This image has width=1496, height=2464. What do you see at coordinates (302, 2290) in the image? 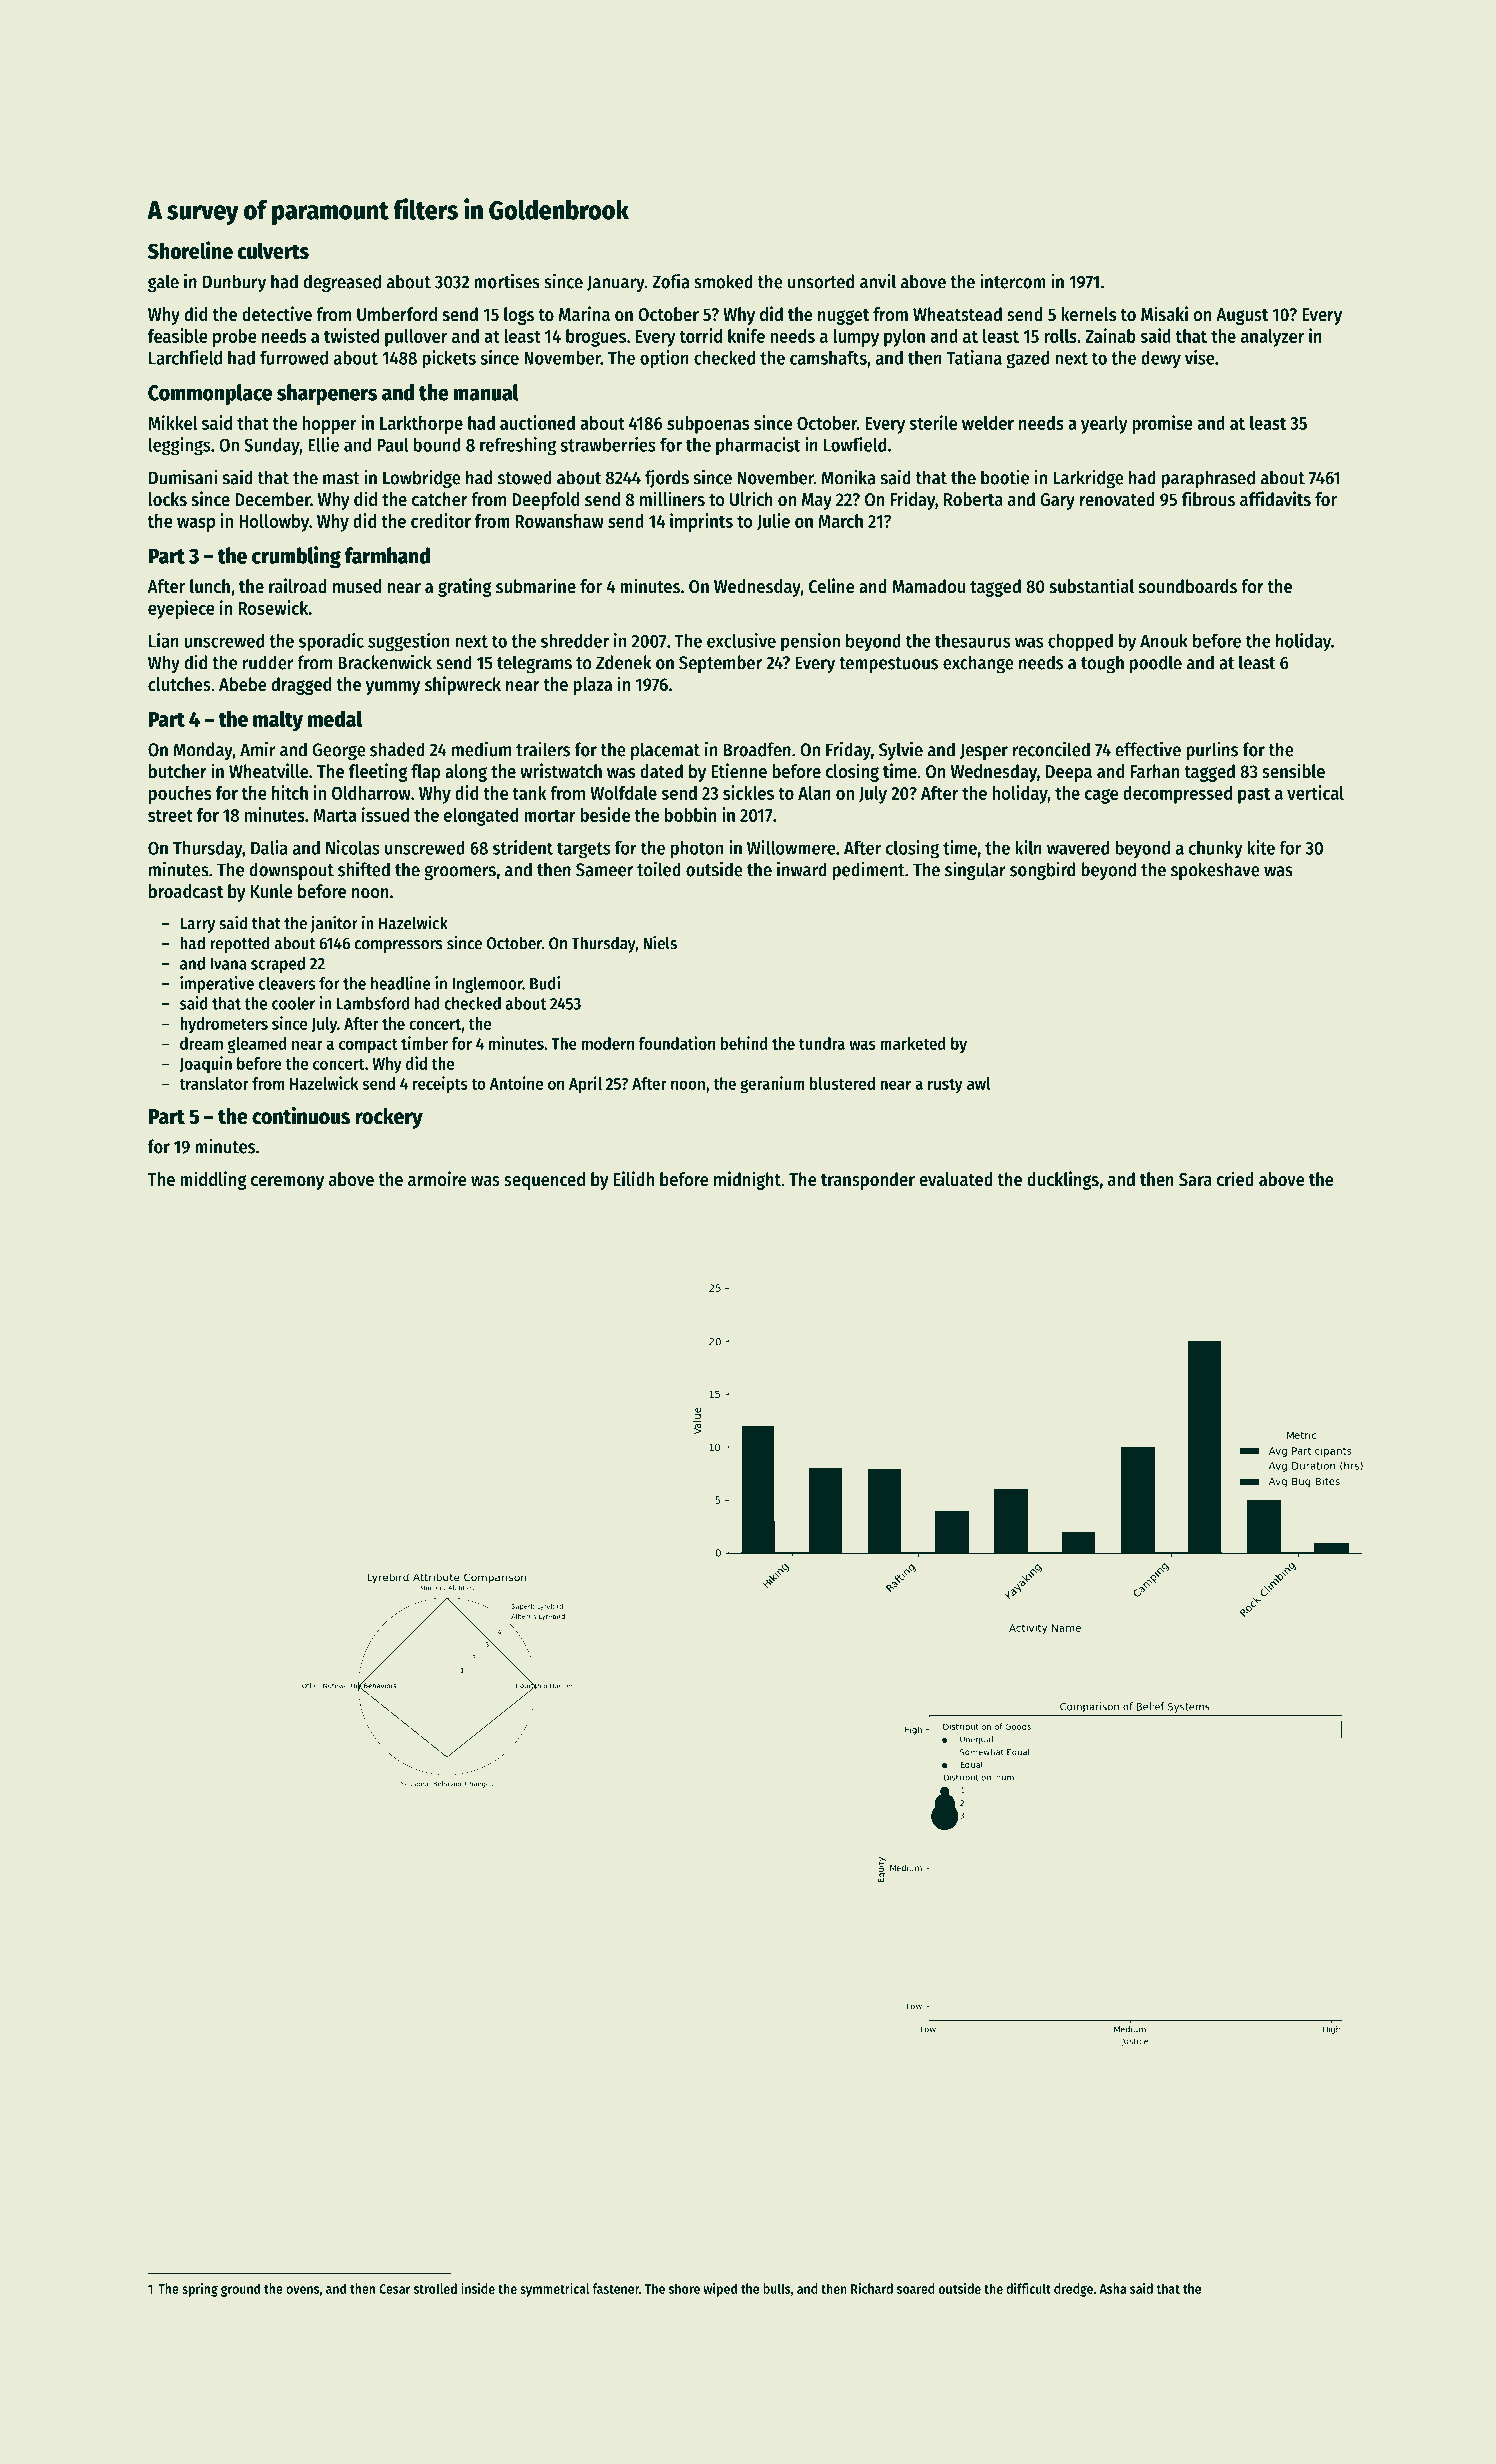
I see `ovens` at bounding box center [302, 2290].
